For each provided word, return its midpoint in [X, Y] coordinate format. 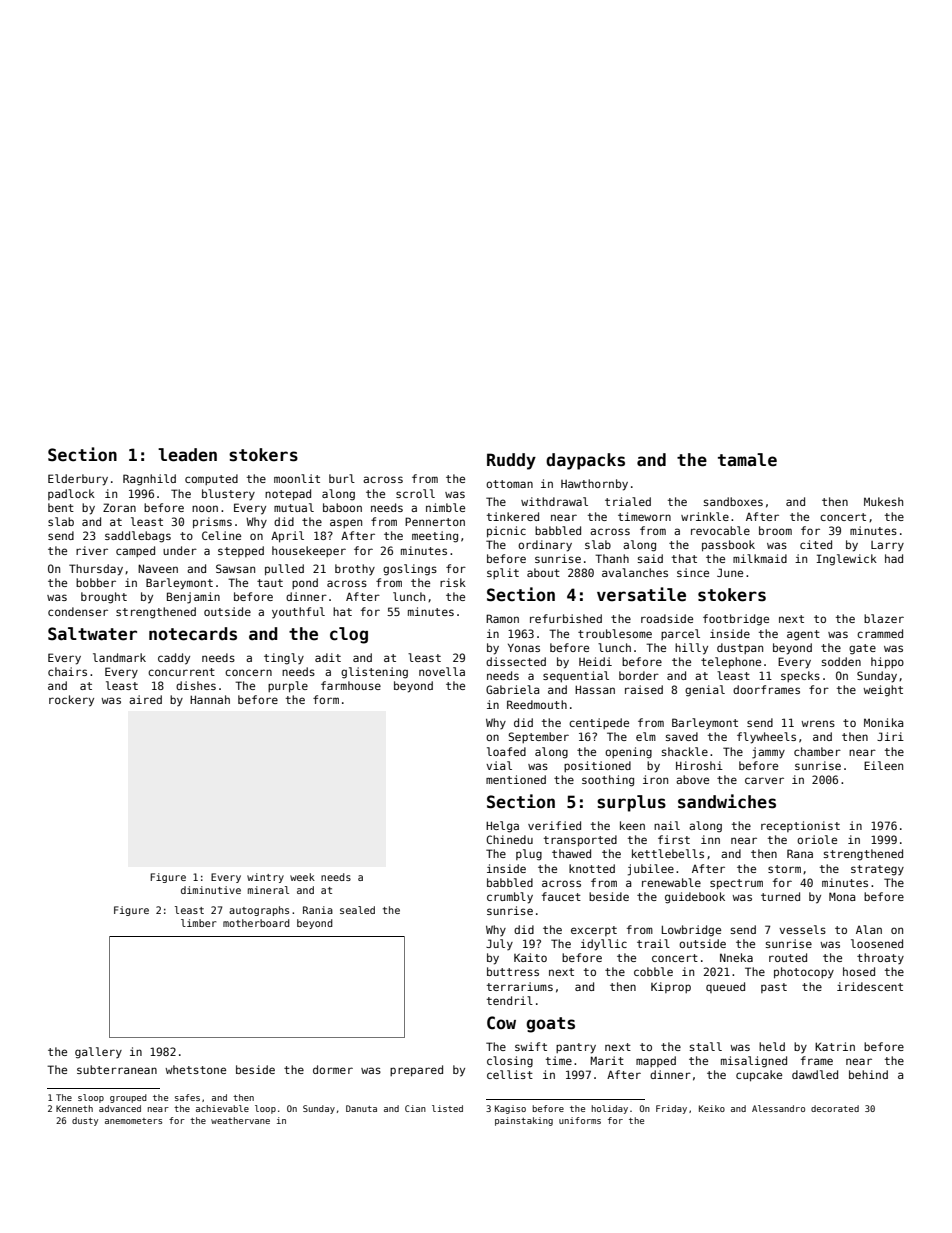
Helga [502, 827]
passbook [728, 546]
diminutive [211, 890]
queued [725, 987]
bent [61, 507]
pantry [576, 1048]
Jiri [890, 736]
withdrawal [554, 501]
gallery [98, 1053]
